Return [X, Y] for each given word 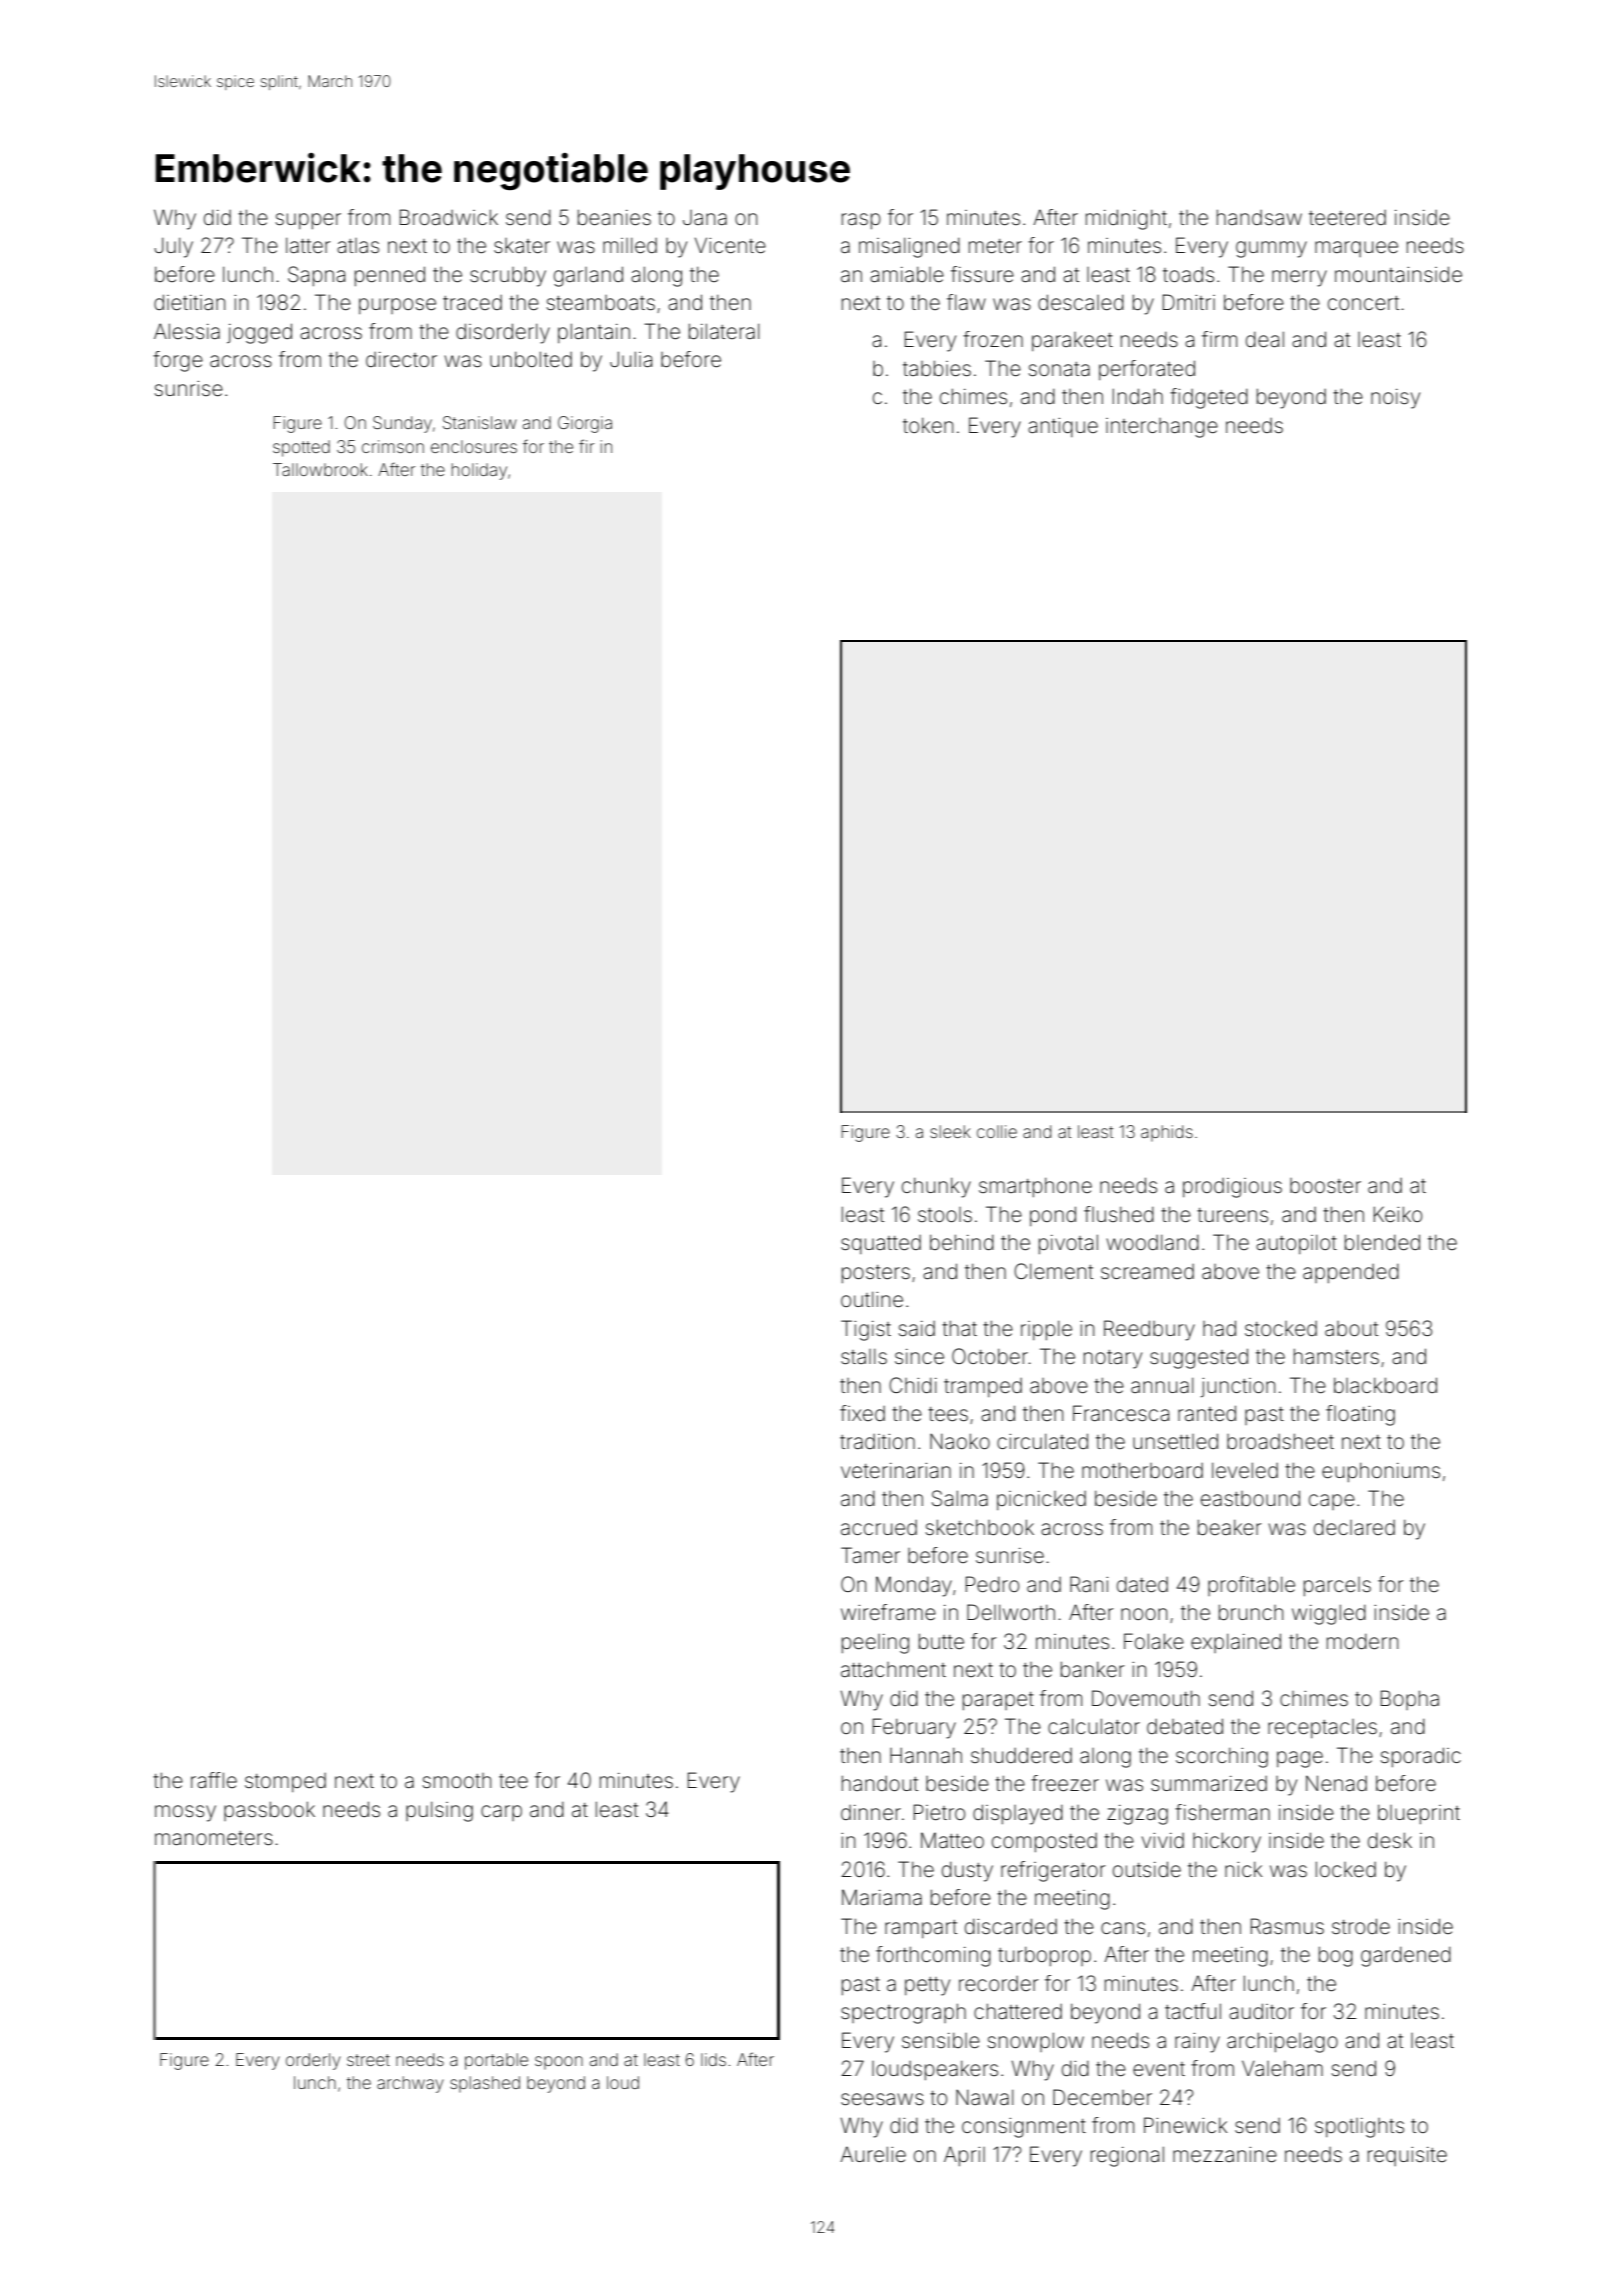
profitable [1251, 1586]
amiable [907, 274]
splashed [485, 2084]
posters [876, 1274]
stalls [864, 1356]
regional [1127, 2156]
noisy [1395, 399]
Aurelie [873, 2154]
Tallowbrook [320, 469]
